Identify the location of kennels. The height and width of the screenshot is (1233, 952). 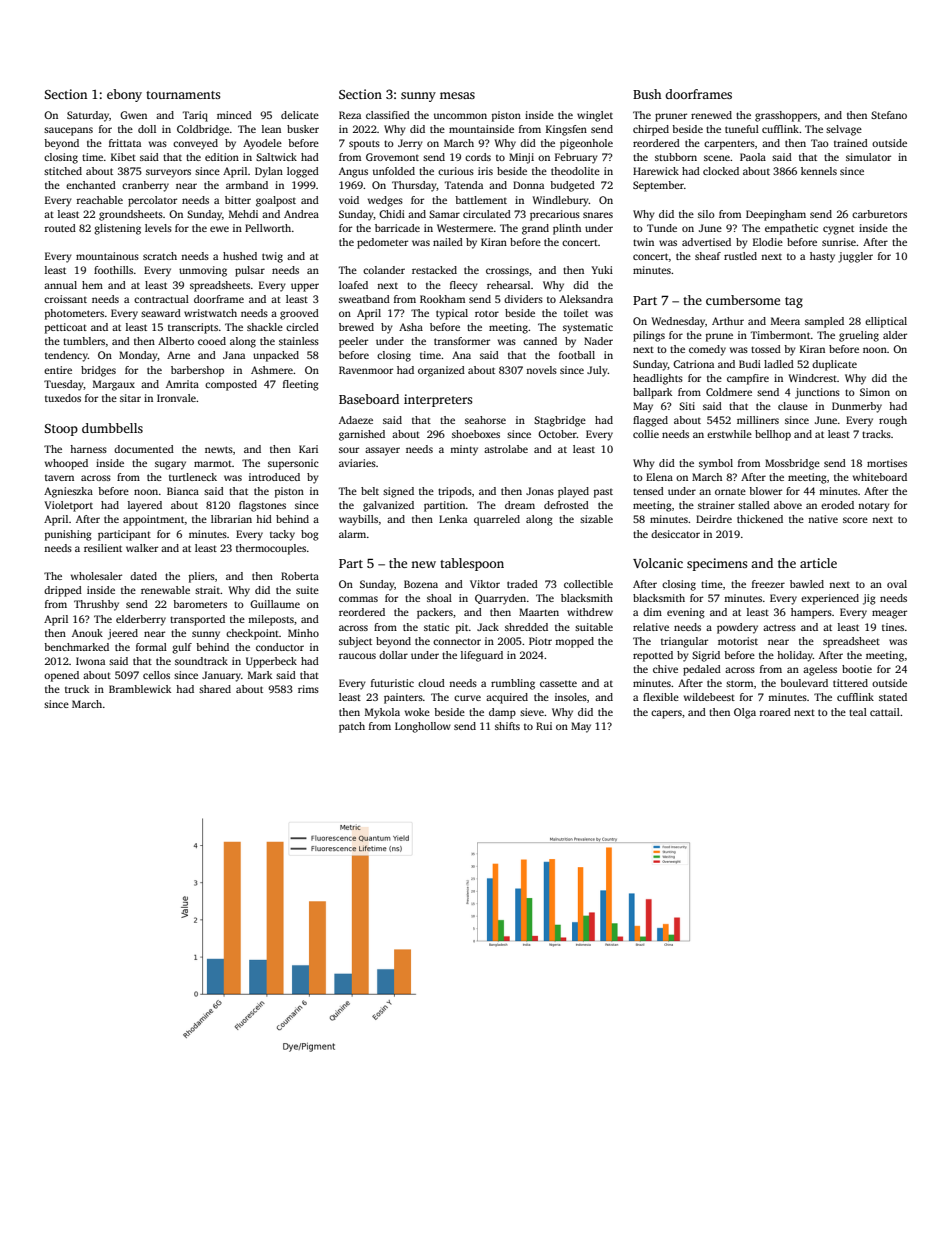
(819, 171).
